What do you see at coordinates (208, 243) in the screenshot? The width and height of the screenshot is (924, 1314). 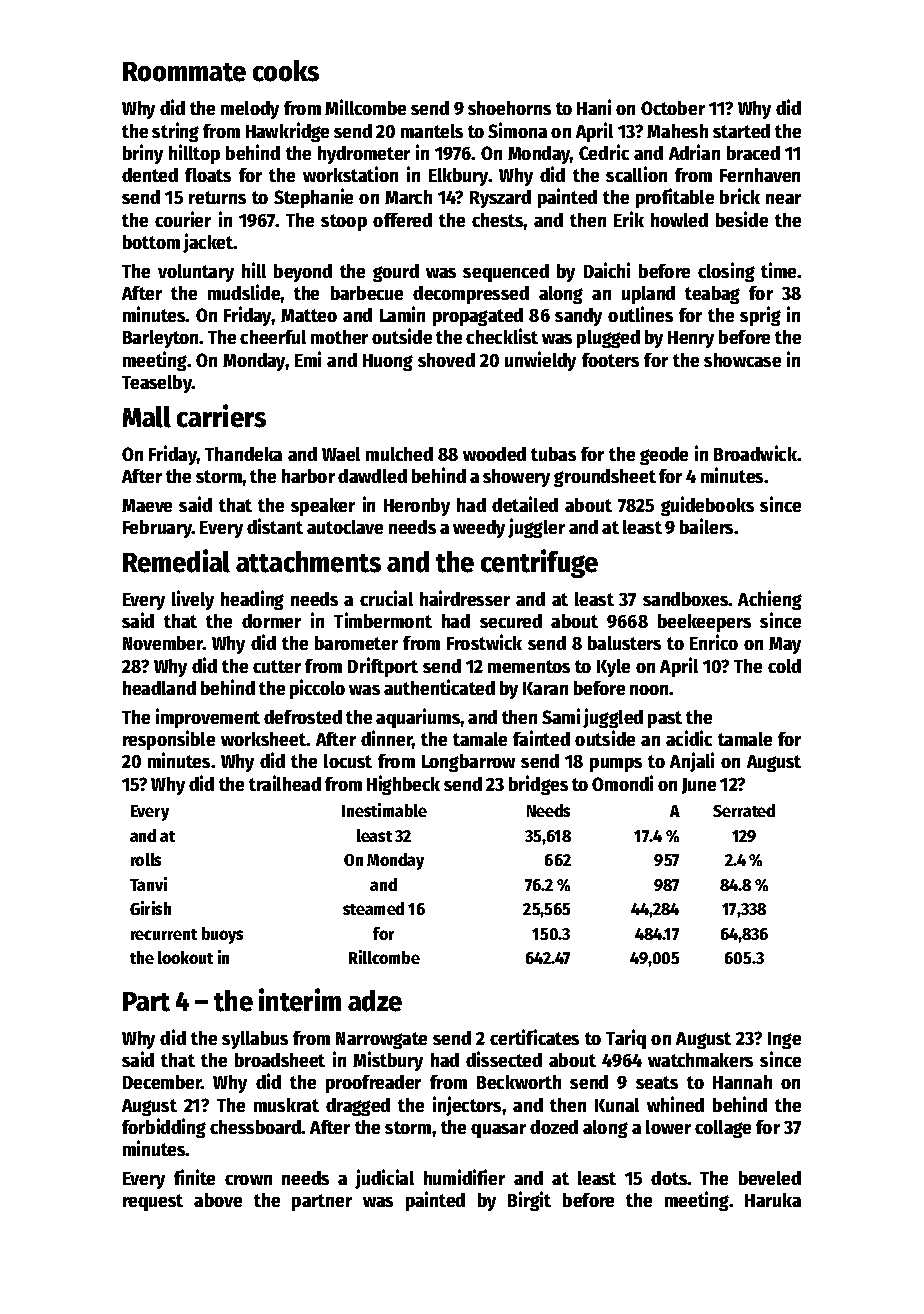 I see `jacket` at bounding box center [208, 243].
